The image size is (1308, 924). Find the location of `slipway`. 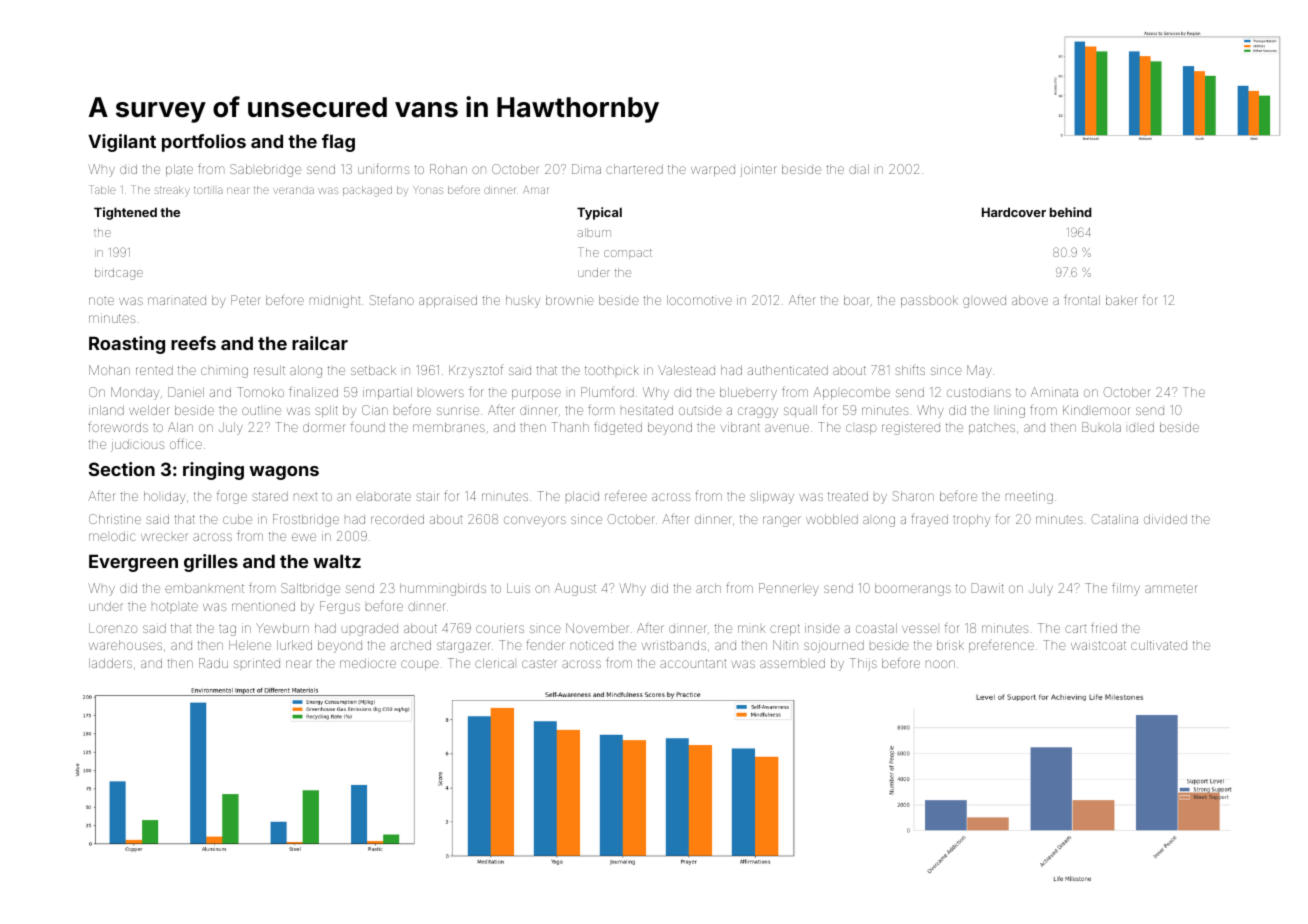

slipway is located at coordinates (772, 497).
